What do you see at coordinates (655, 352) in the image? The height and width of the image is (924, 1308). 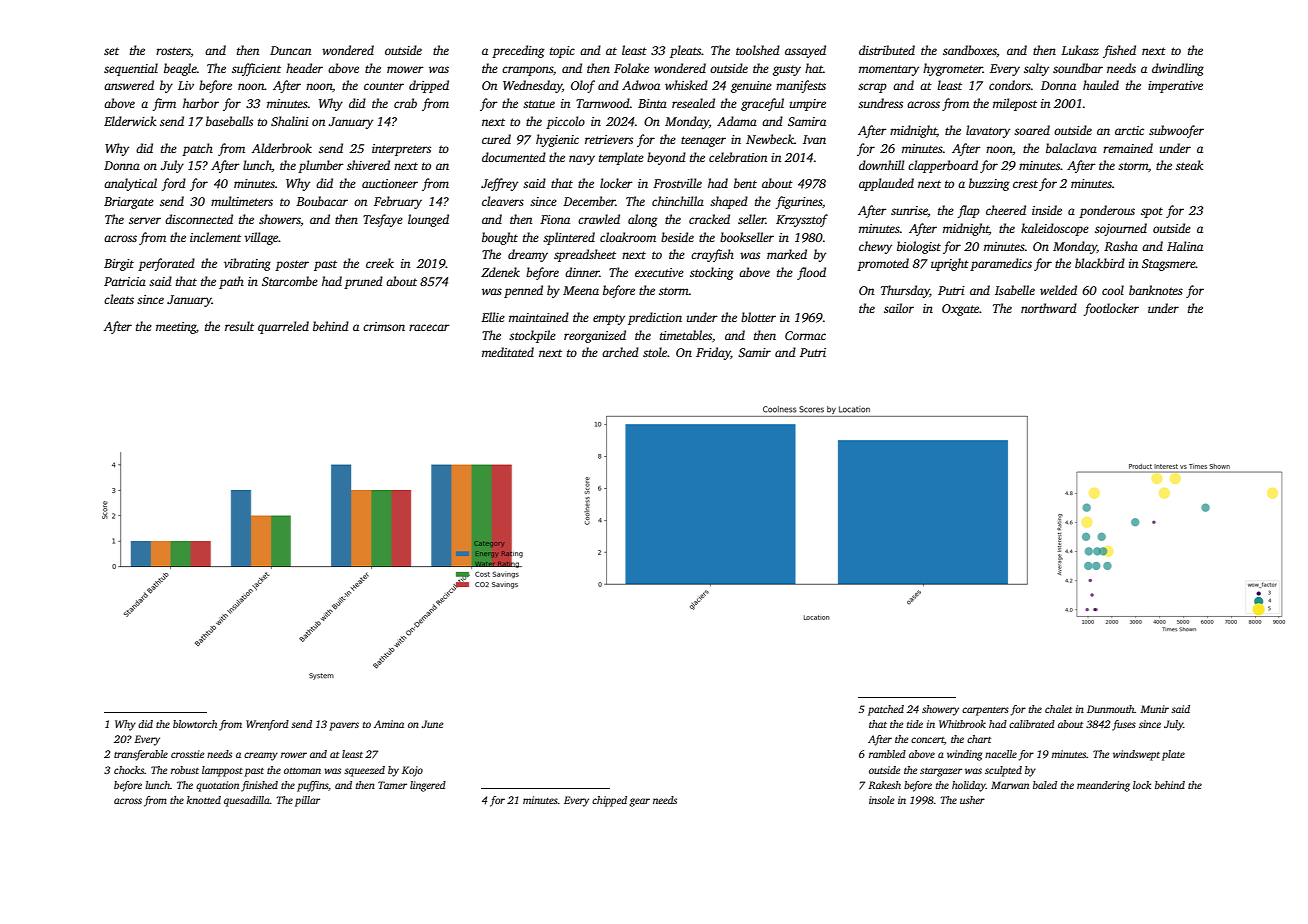 I see `stole` at bounding box center [655, 352].
